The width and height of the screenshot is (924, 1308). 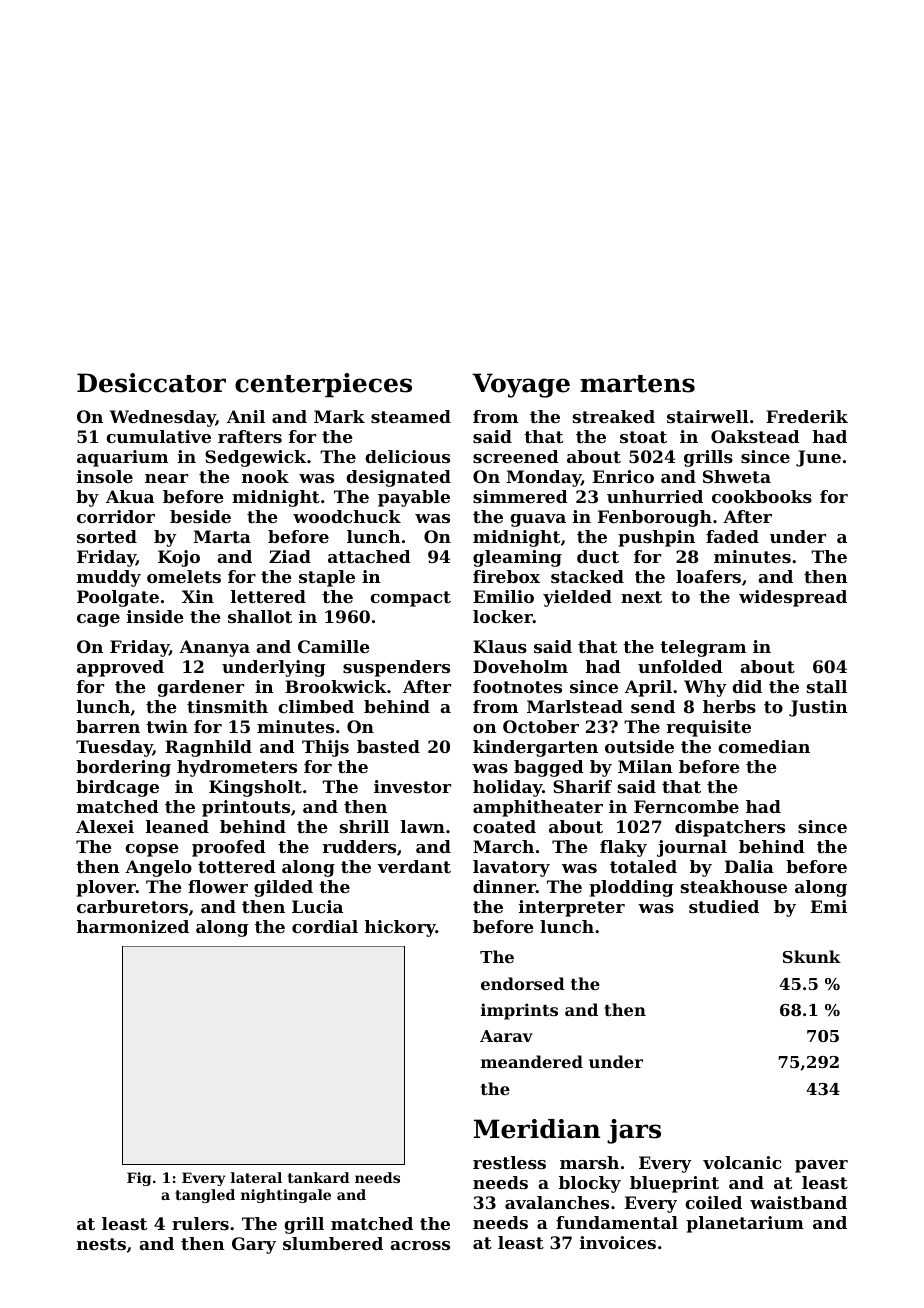 What do you see at coordinates (254, 1245) in the screenshot?
I see `Gary` at bounding box center [254, 1245].
